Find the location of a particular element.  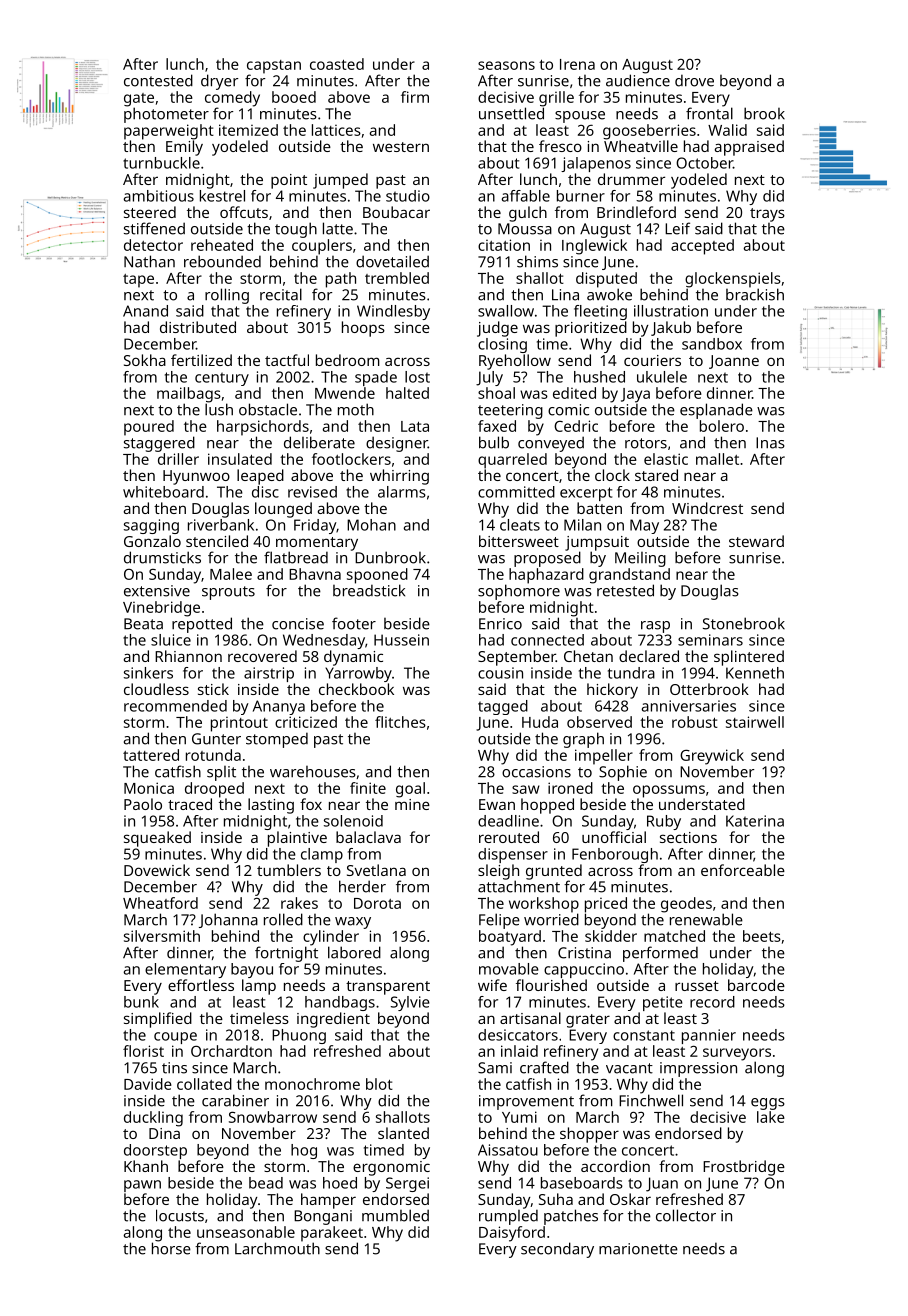

slanted is located at coordinates (403, 1133).
